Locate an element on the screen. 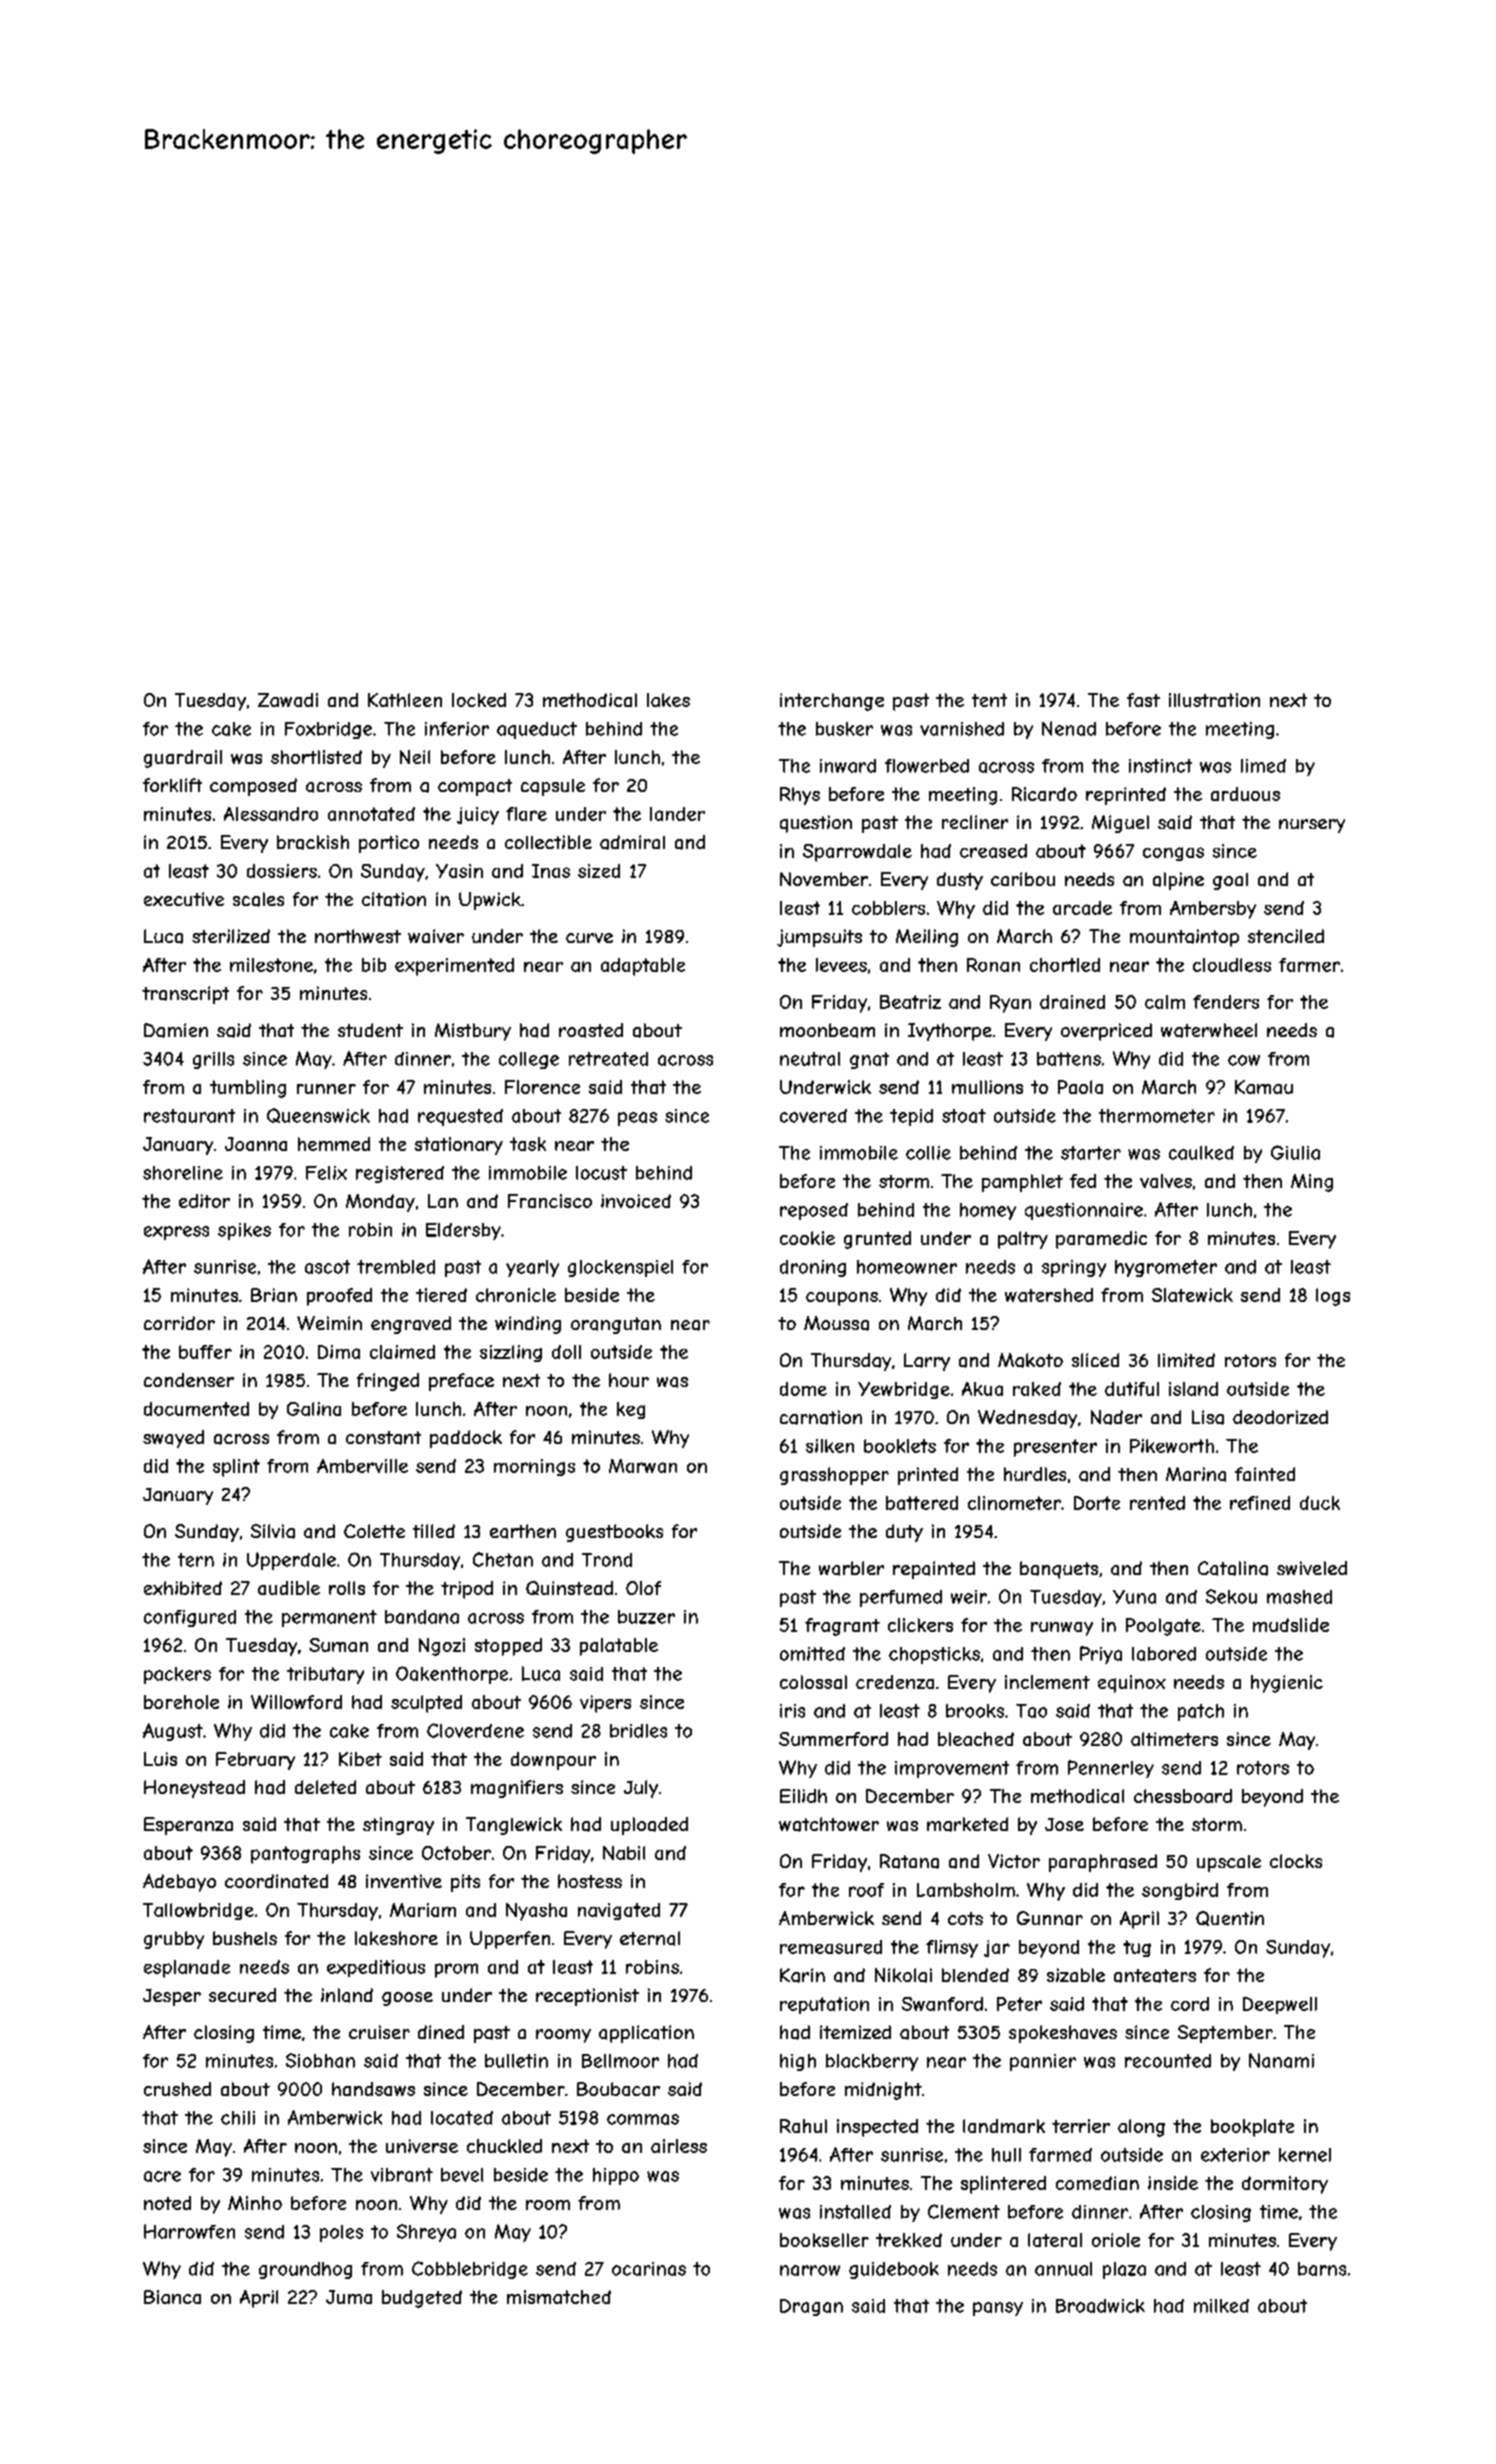 The image size is (1496, 2464). lander is located at coordinates (677, 814).
